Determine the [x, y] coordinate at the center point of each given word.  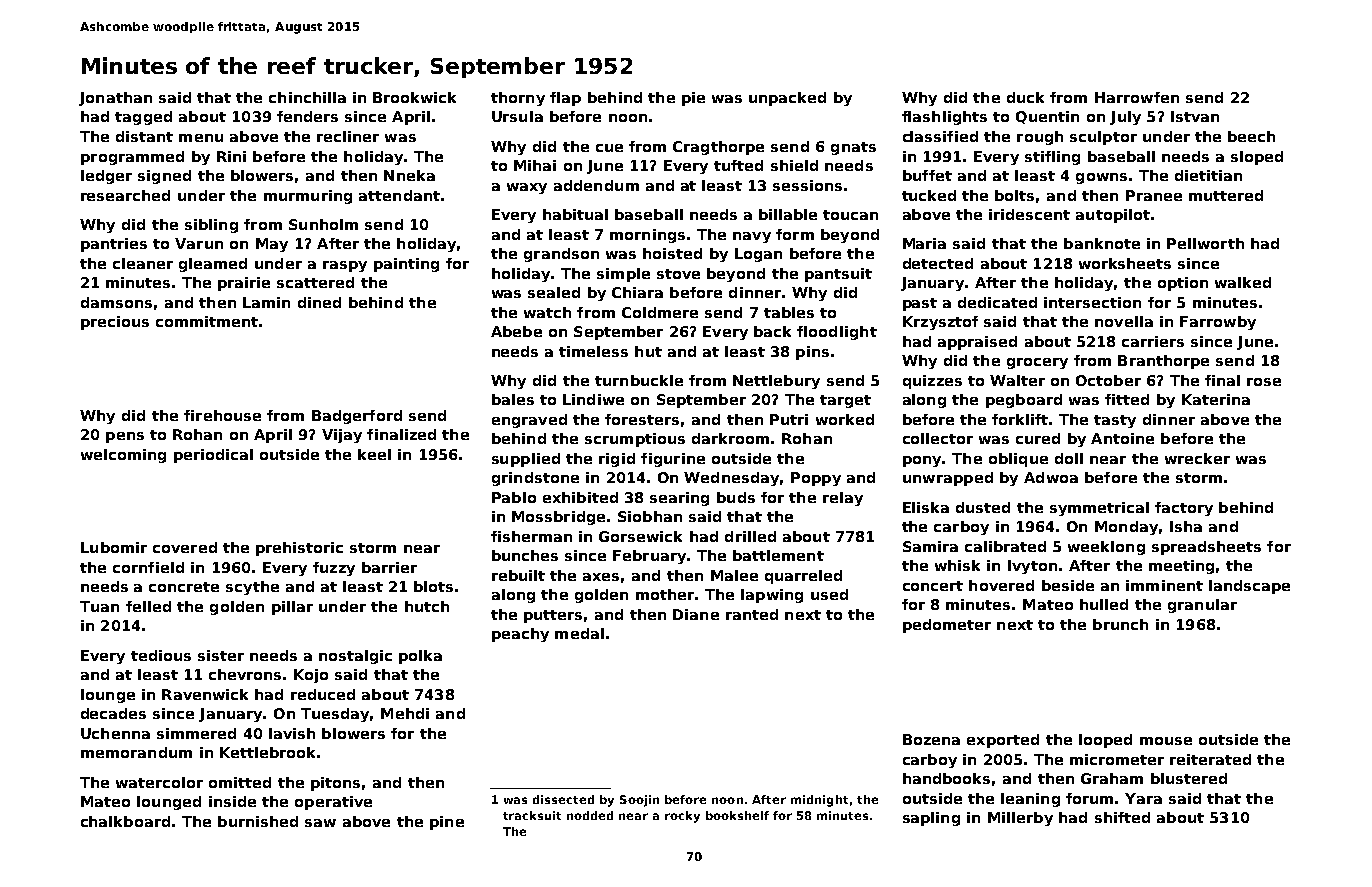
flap [565, 99]
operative [333, 803]
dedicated [997, 302]
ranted [752, 614]
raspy [345, 266]
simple [623, 275]
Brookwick [414, 97]
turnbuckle [639, 380]
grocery [1037, 363]
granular [1202, 606]
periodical [213, 456]
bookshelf [737, 815]
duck [1025, 97]
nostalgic [355, 657]
